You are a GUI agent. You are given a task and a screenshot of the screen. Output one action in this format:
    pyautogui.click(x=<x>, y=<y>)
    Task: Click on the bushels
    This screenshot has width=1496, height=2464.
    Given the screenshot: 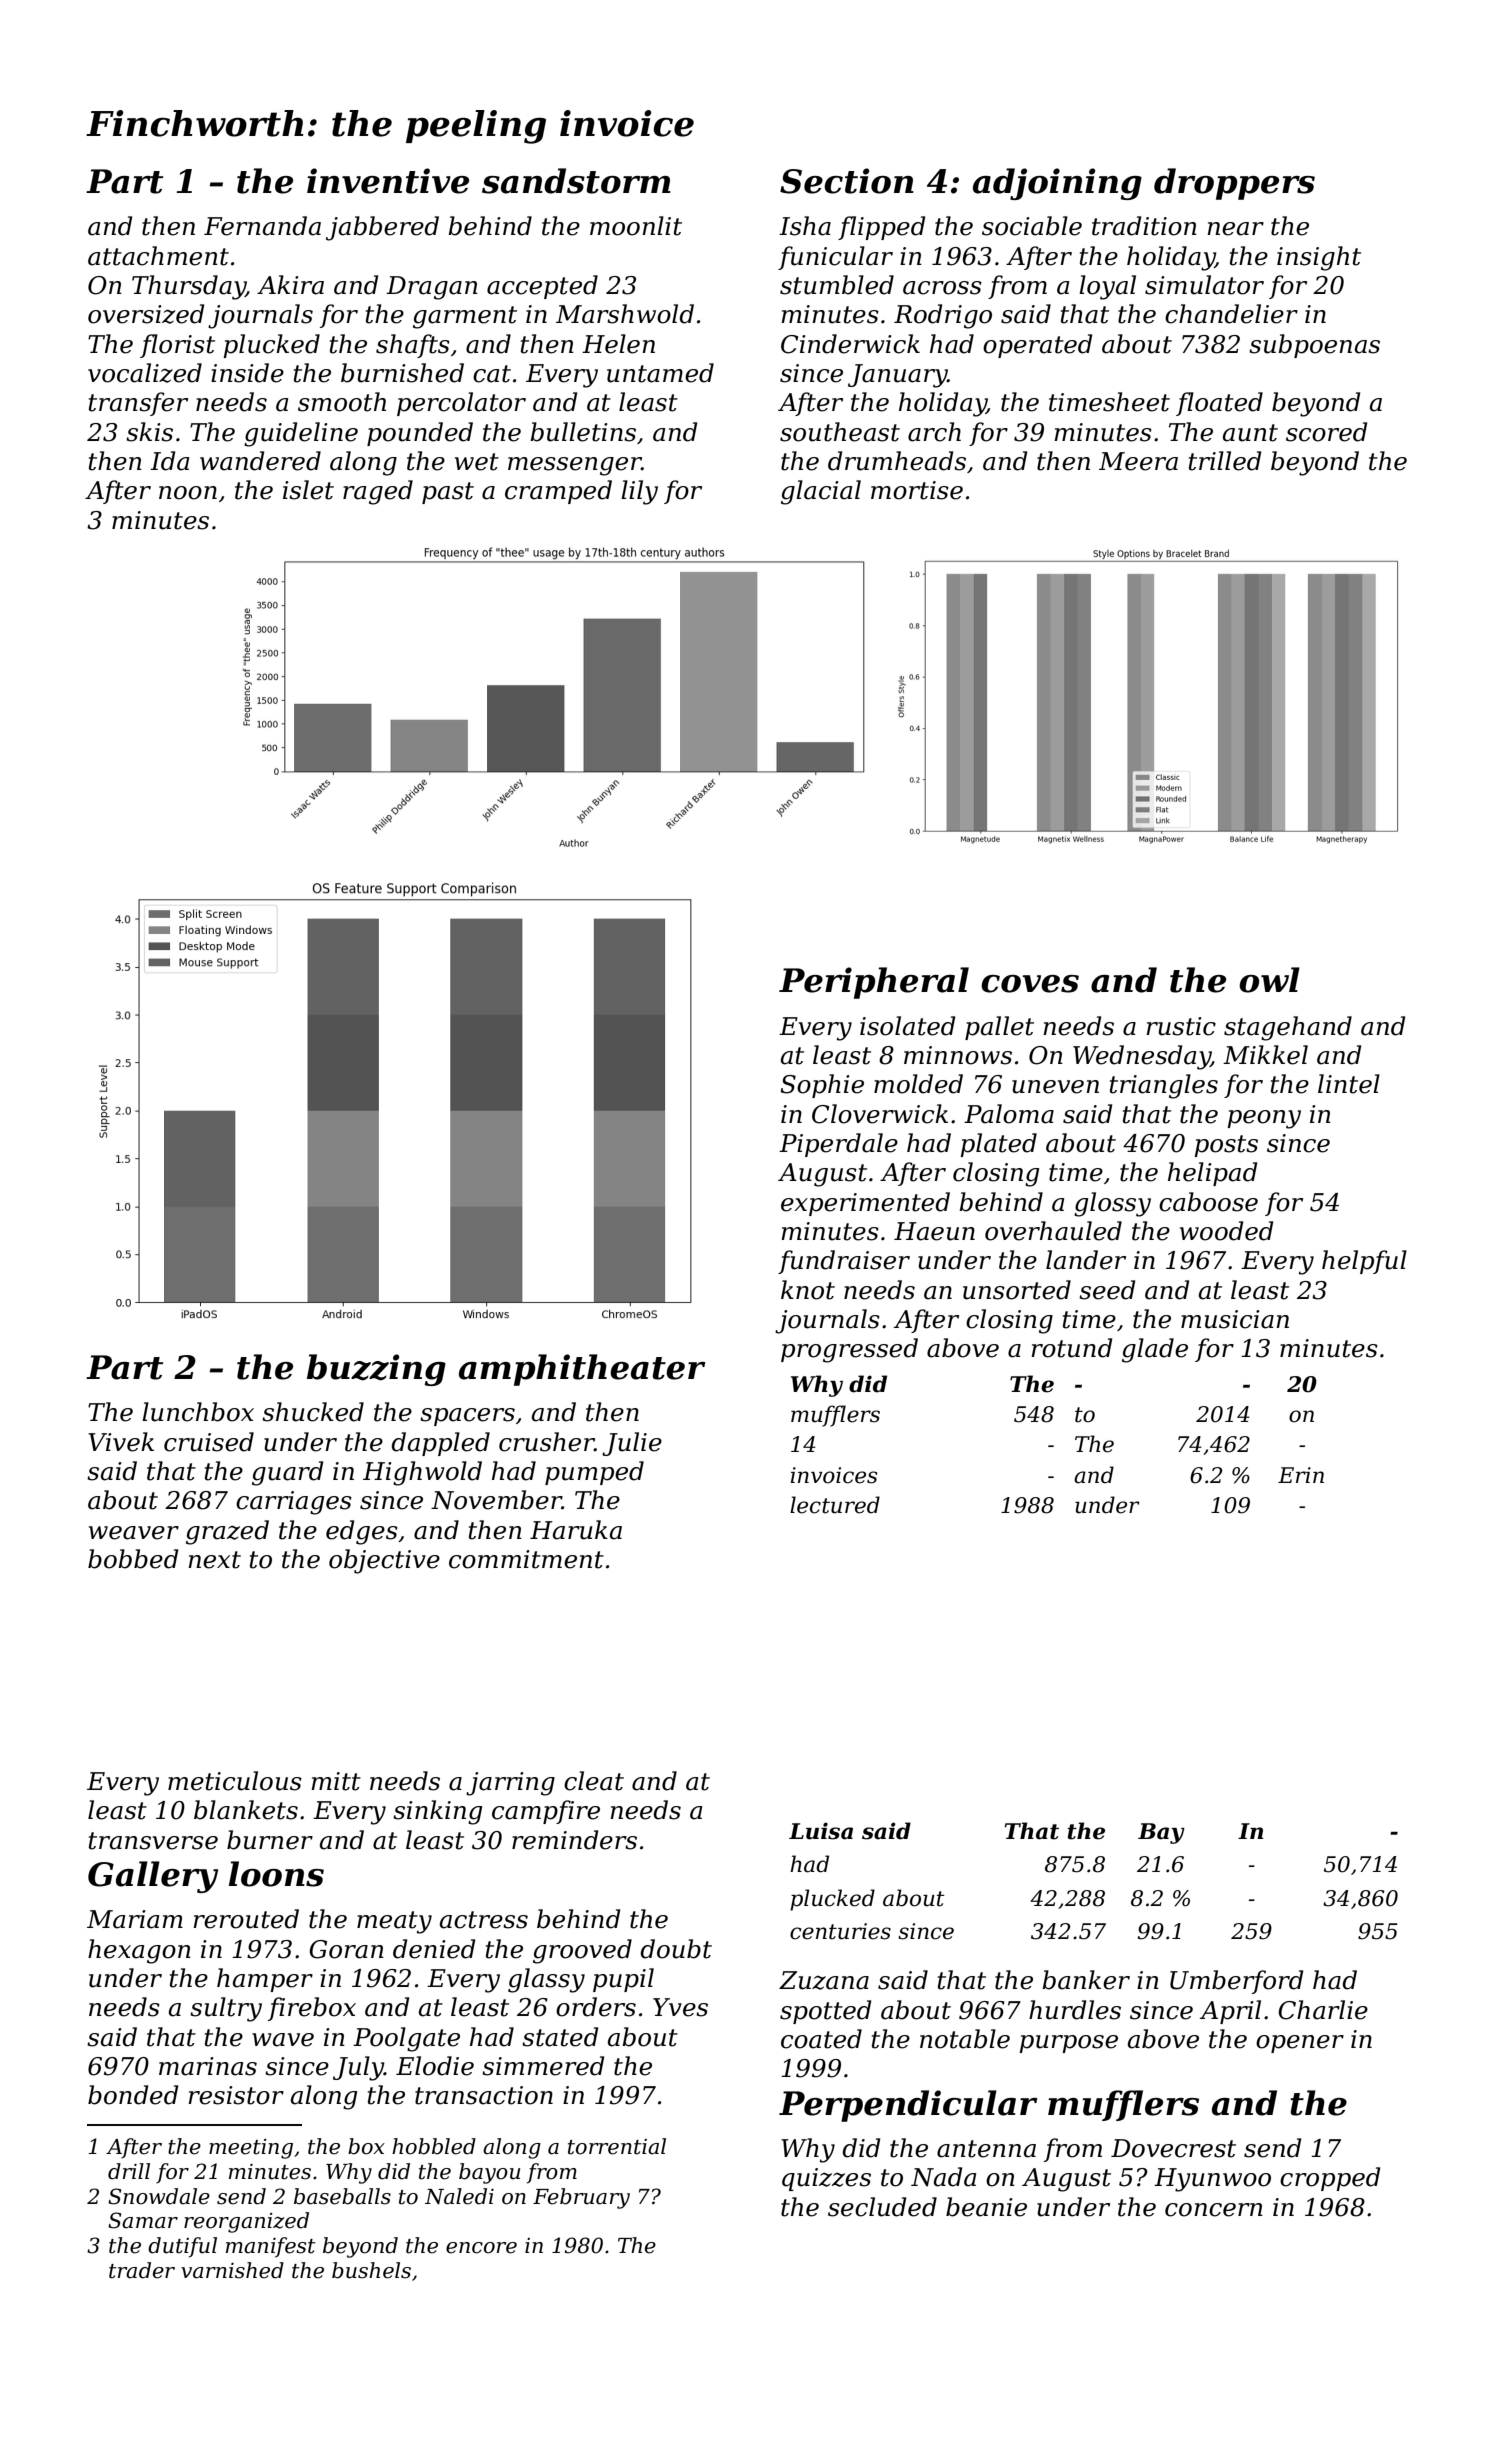 What is the action you would take?
    pyautogui.click(x=371, y=2270)
